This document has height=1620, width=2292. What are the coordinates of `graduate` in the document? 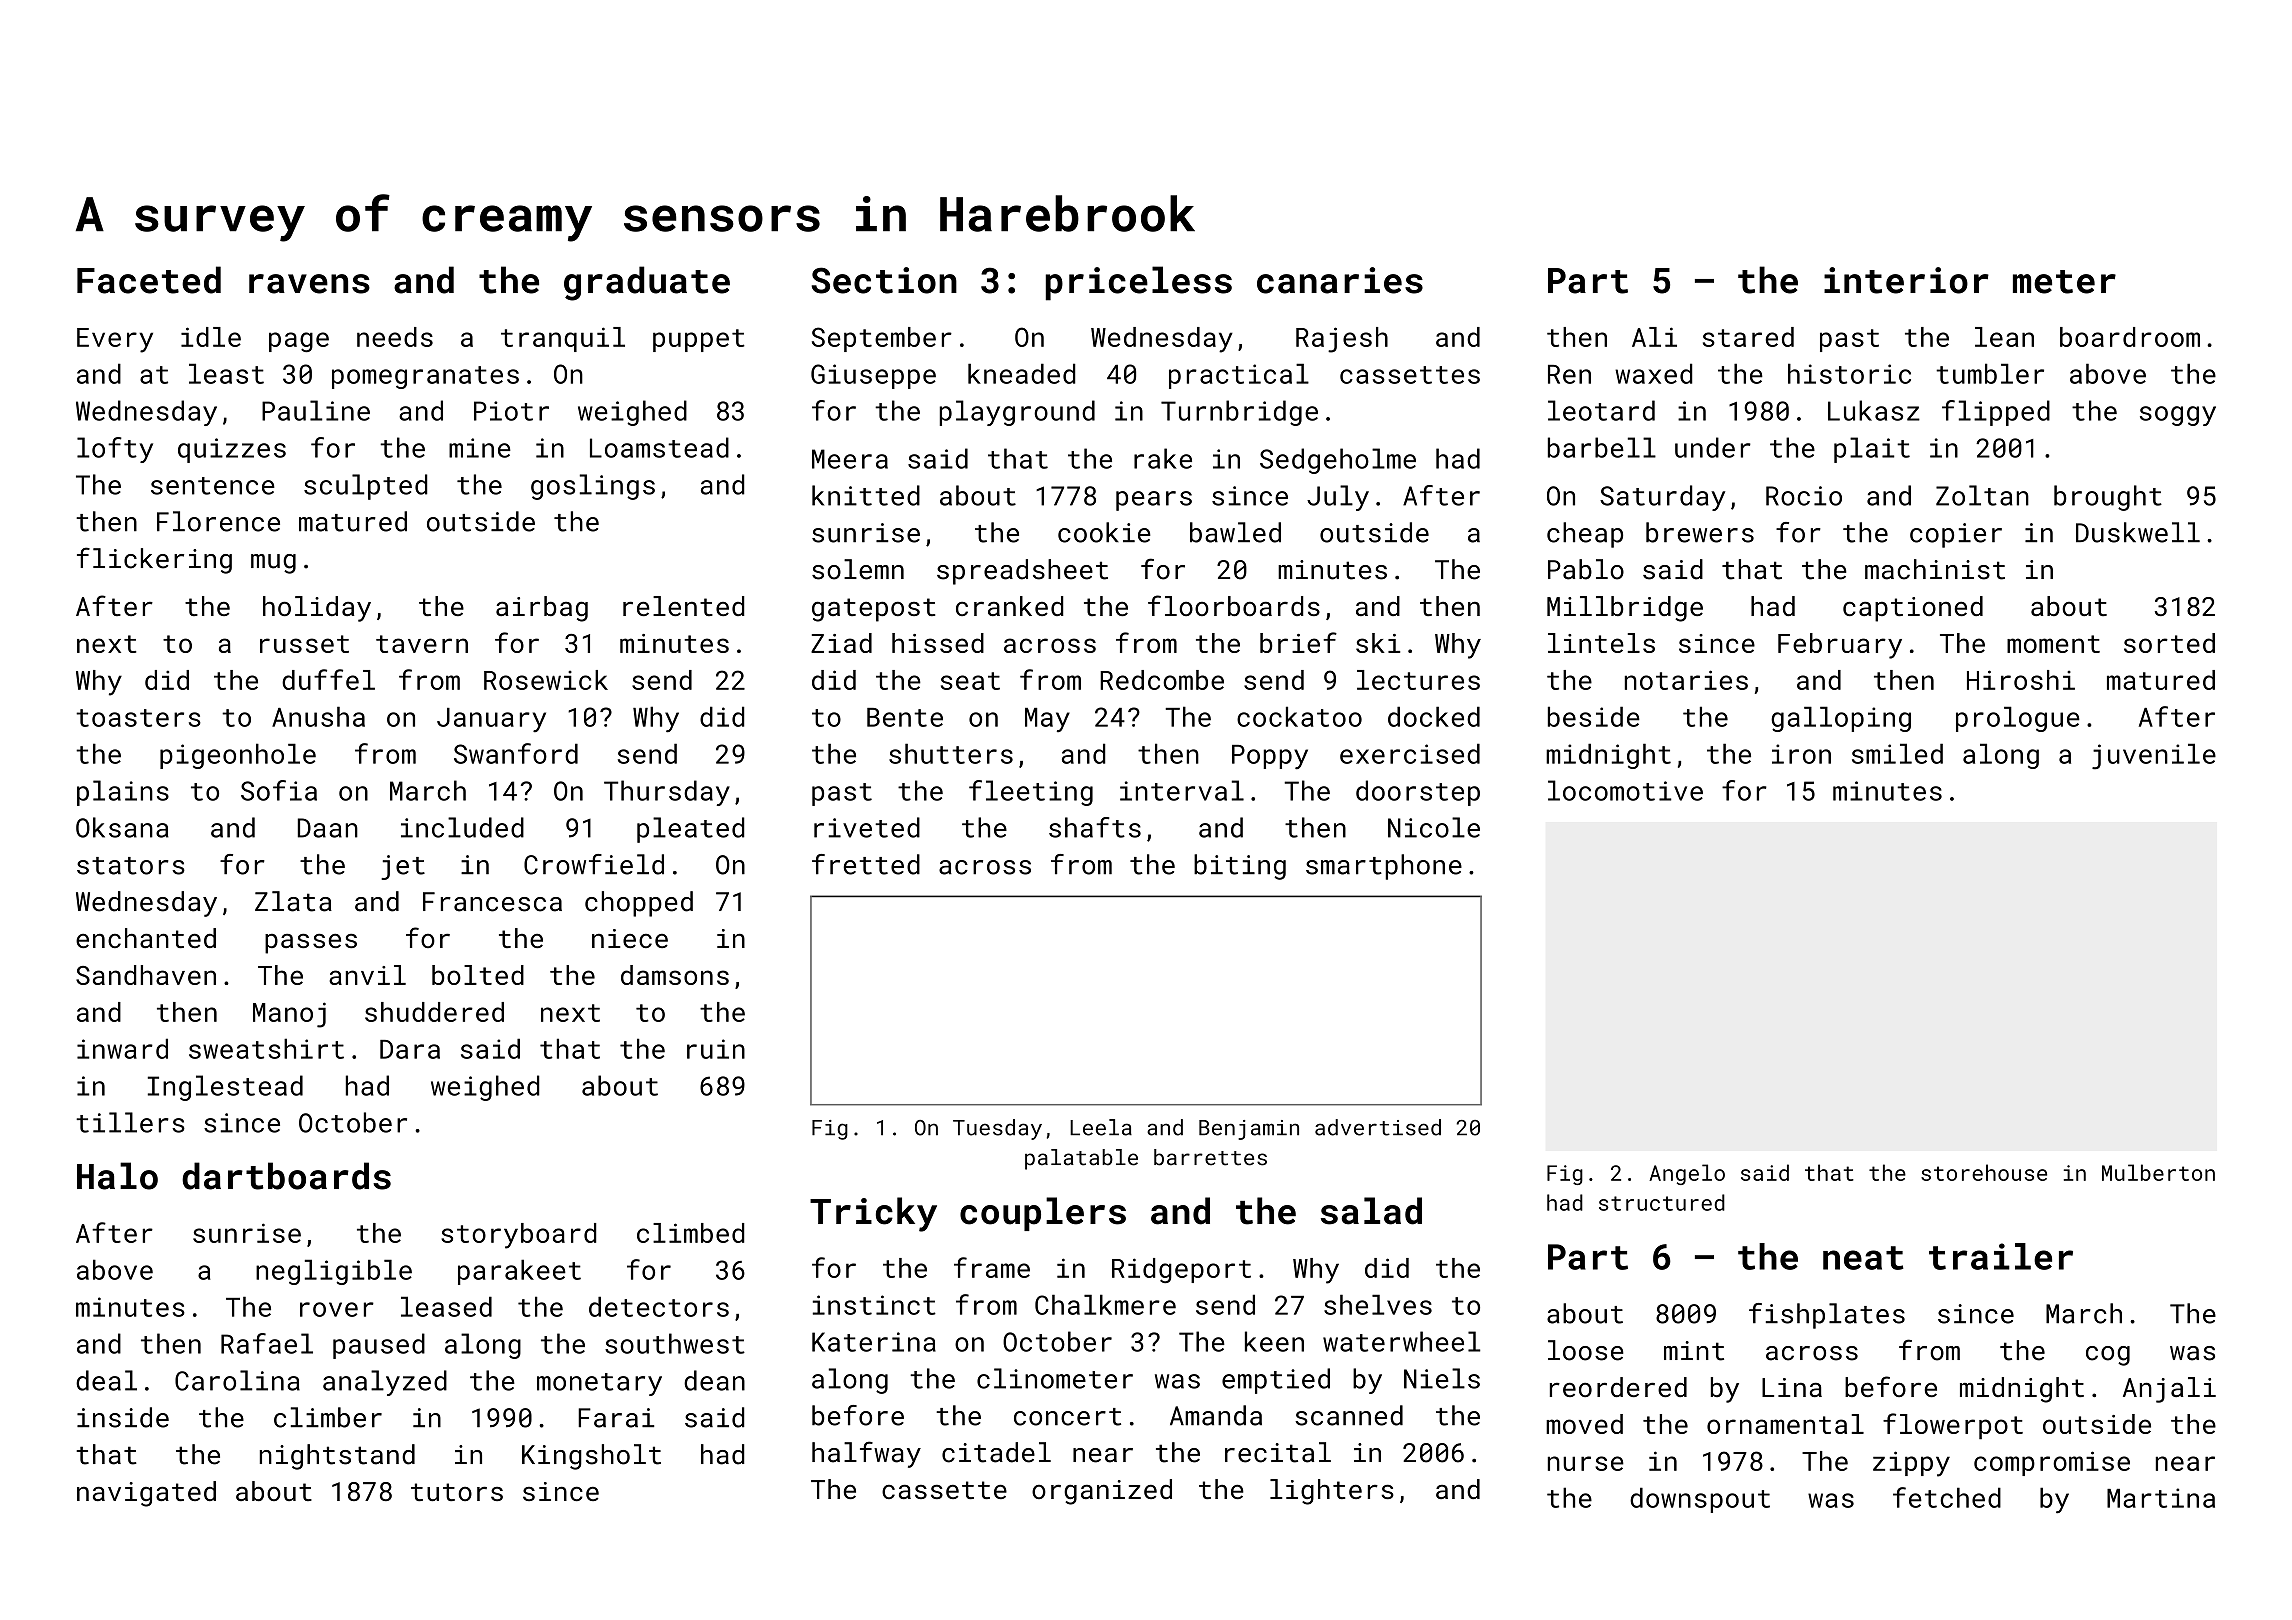 It's located at (647, 283).
